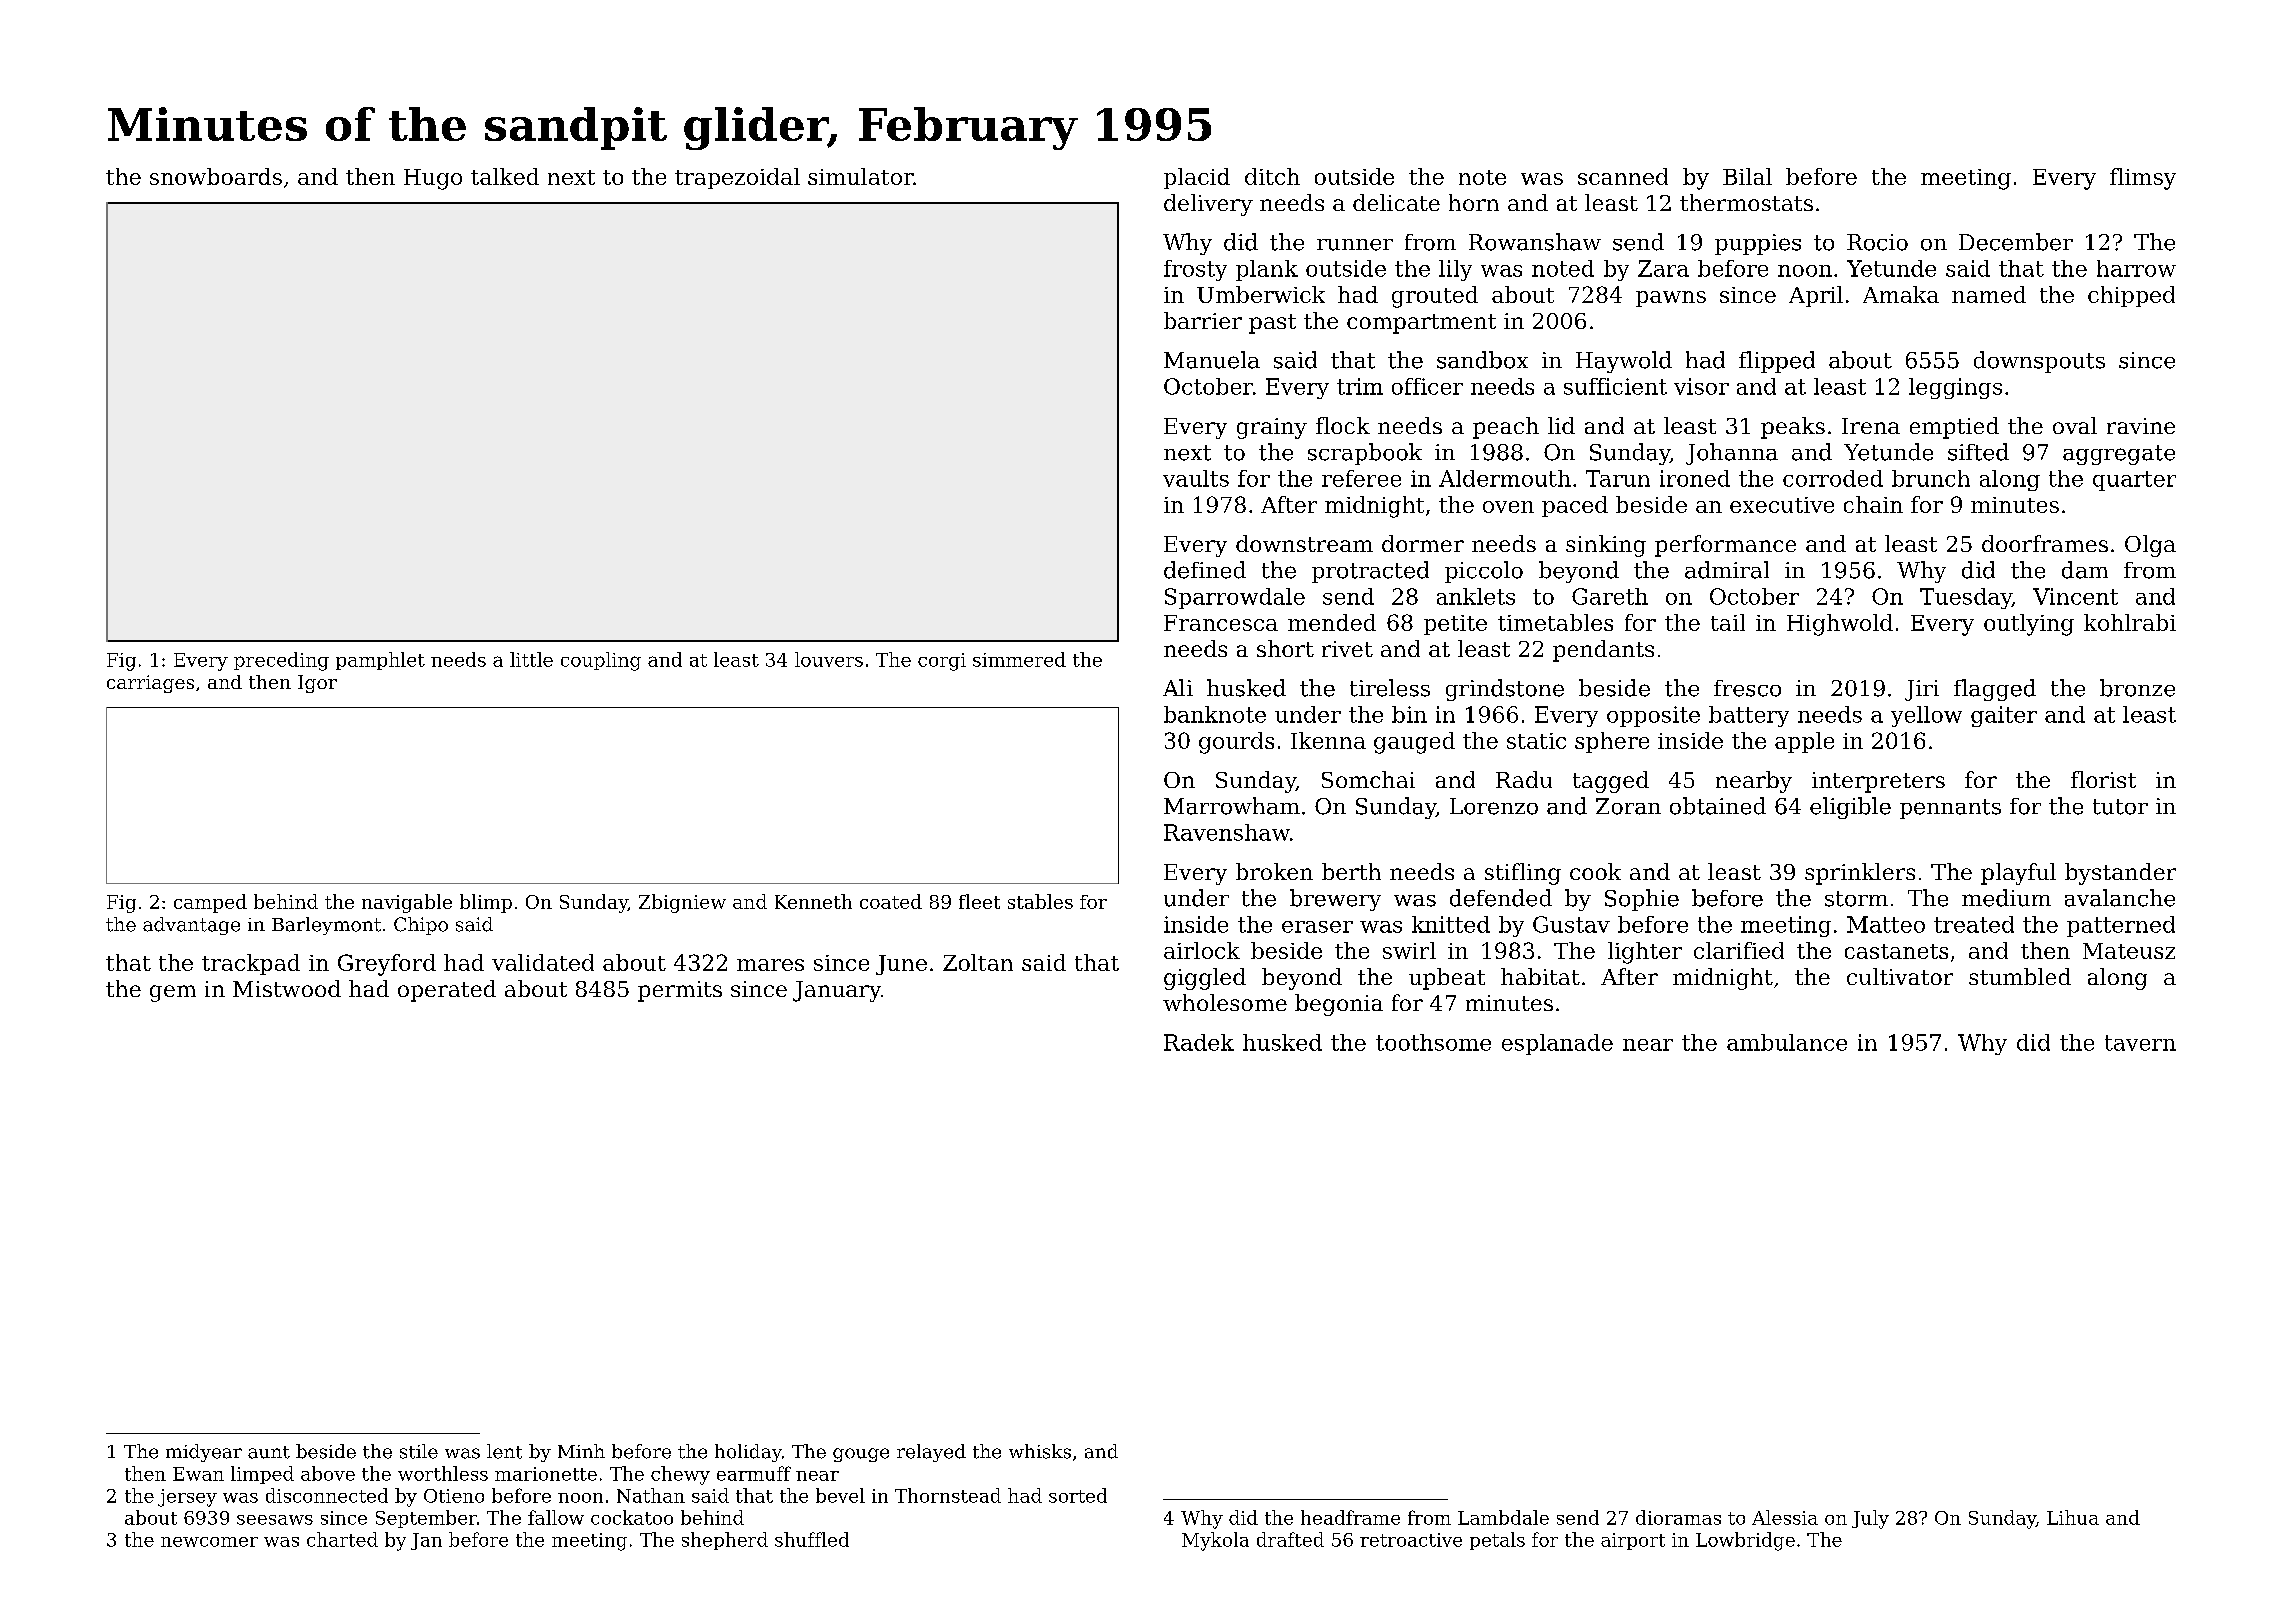 The height and width of the screenshot is (1614, 2282). Describe the element at coordinates (1433, 1042) in the screenshot. I see `toothsome` at that location.
